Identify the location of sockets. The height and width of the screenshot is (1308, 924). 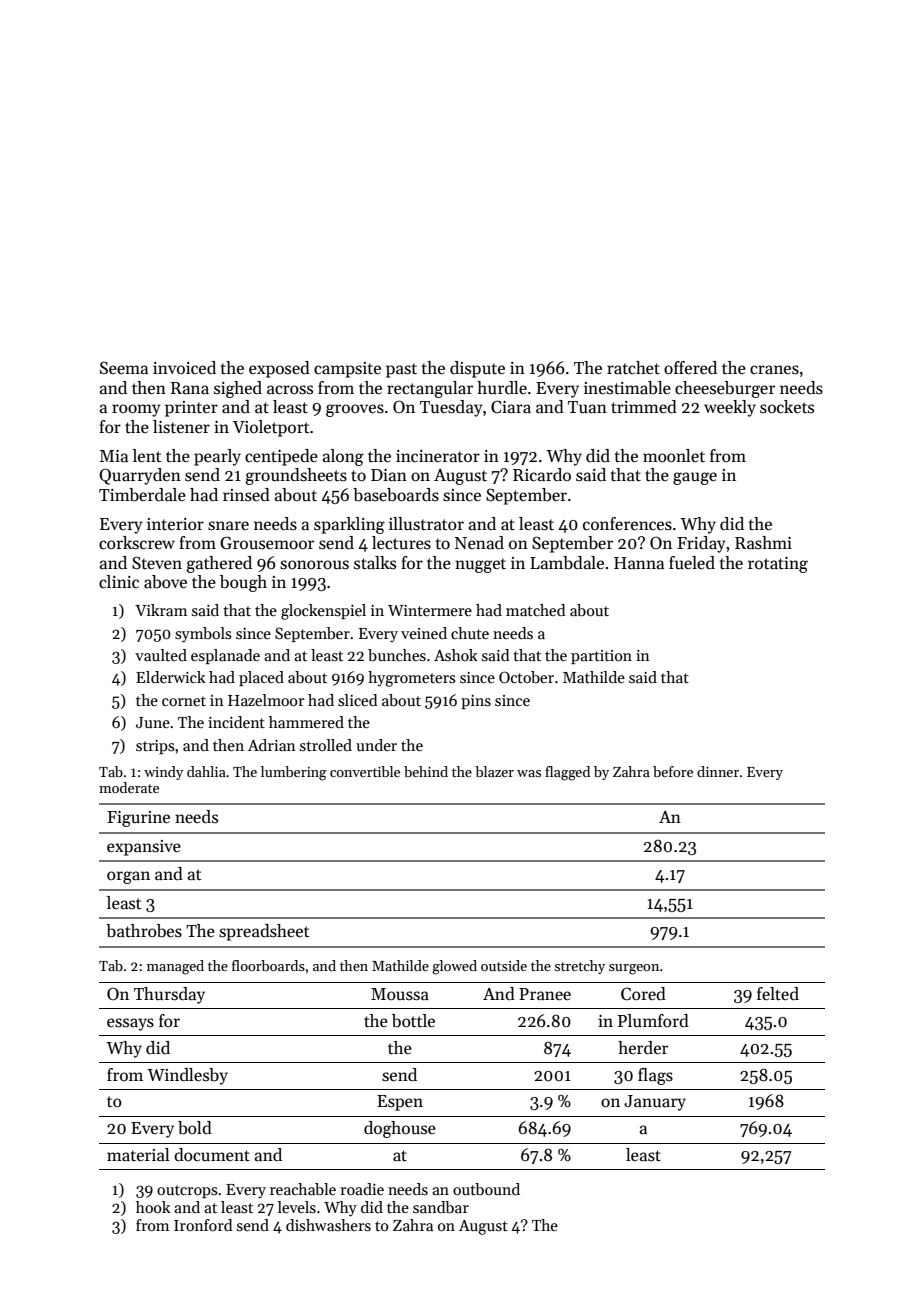
(787, 407).
